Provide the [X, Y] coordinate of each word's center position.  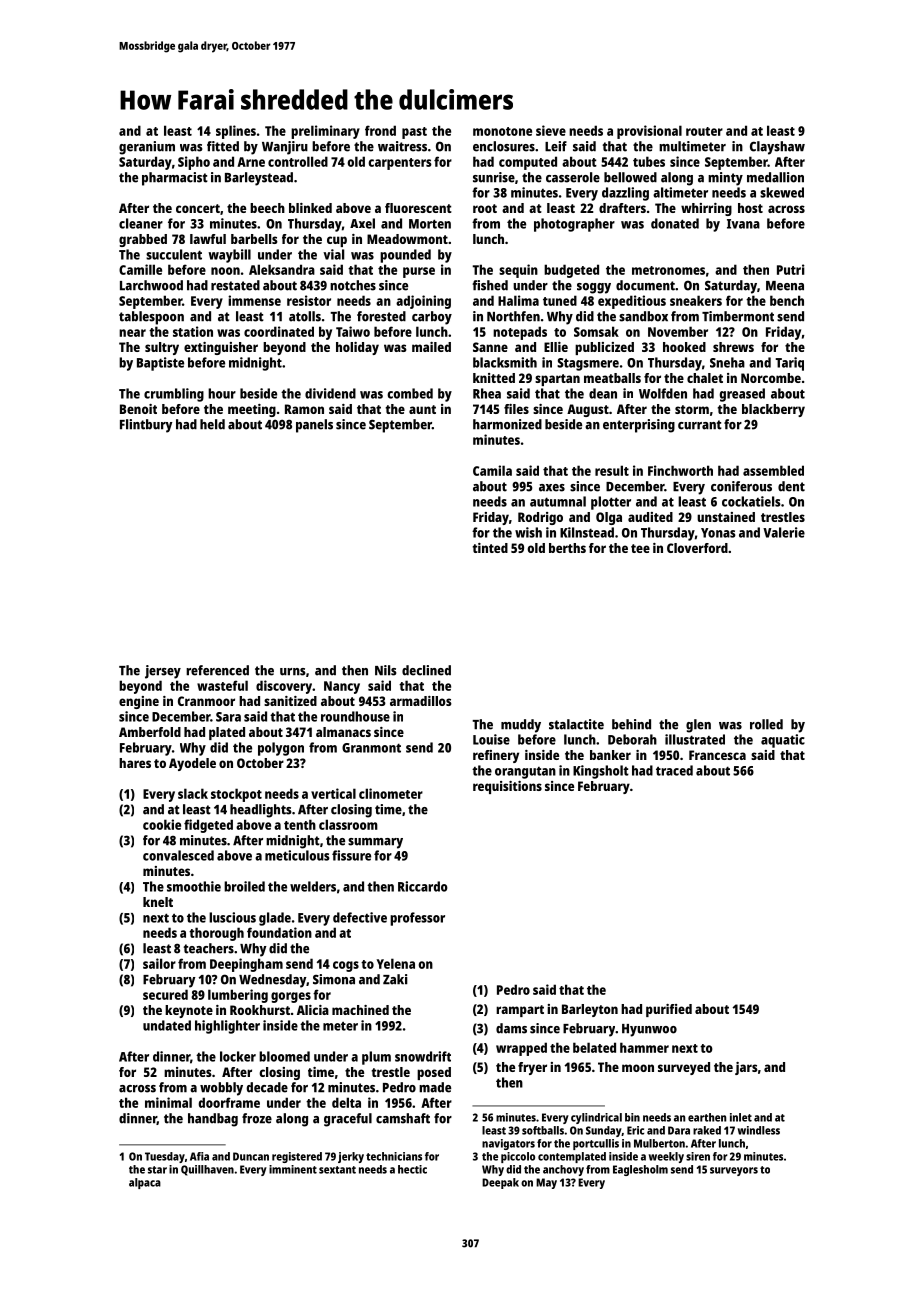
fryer [532, 1068]
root [485, 208]
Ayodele [192, 764]
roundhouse [355, 716]
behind [631, 724]
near [132, 333]
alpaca [145, 1183]
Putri [791, 269]
